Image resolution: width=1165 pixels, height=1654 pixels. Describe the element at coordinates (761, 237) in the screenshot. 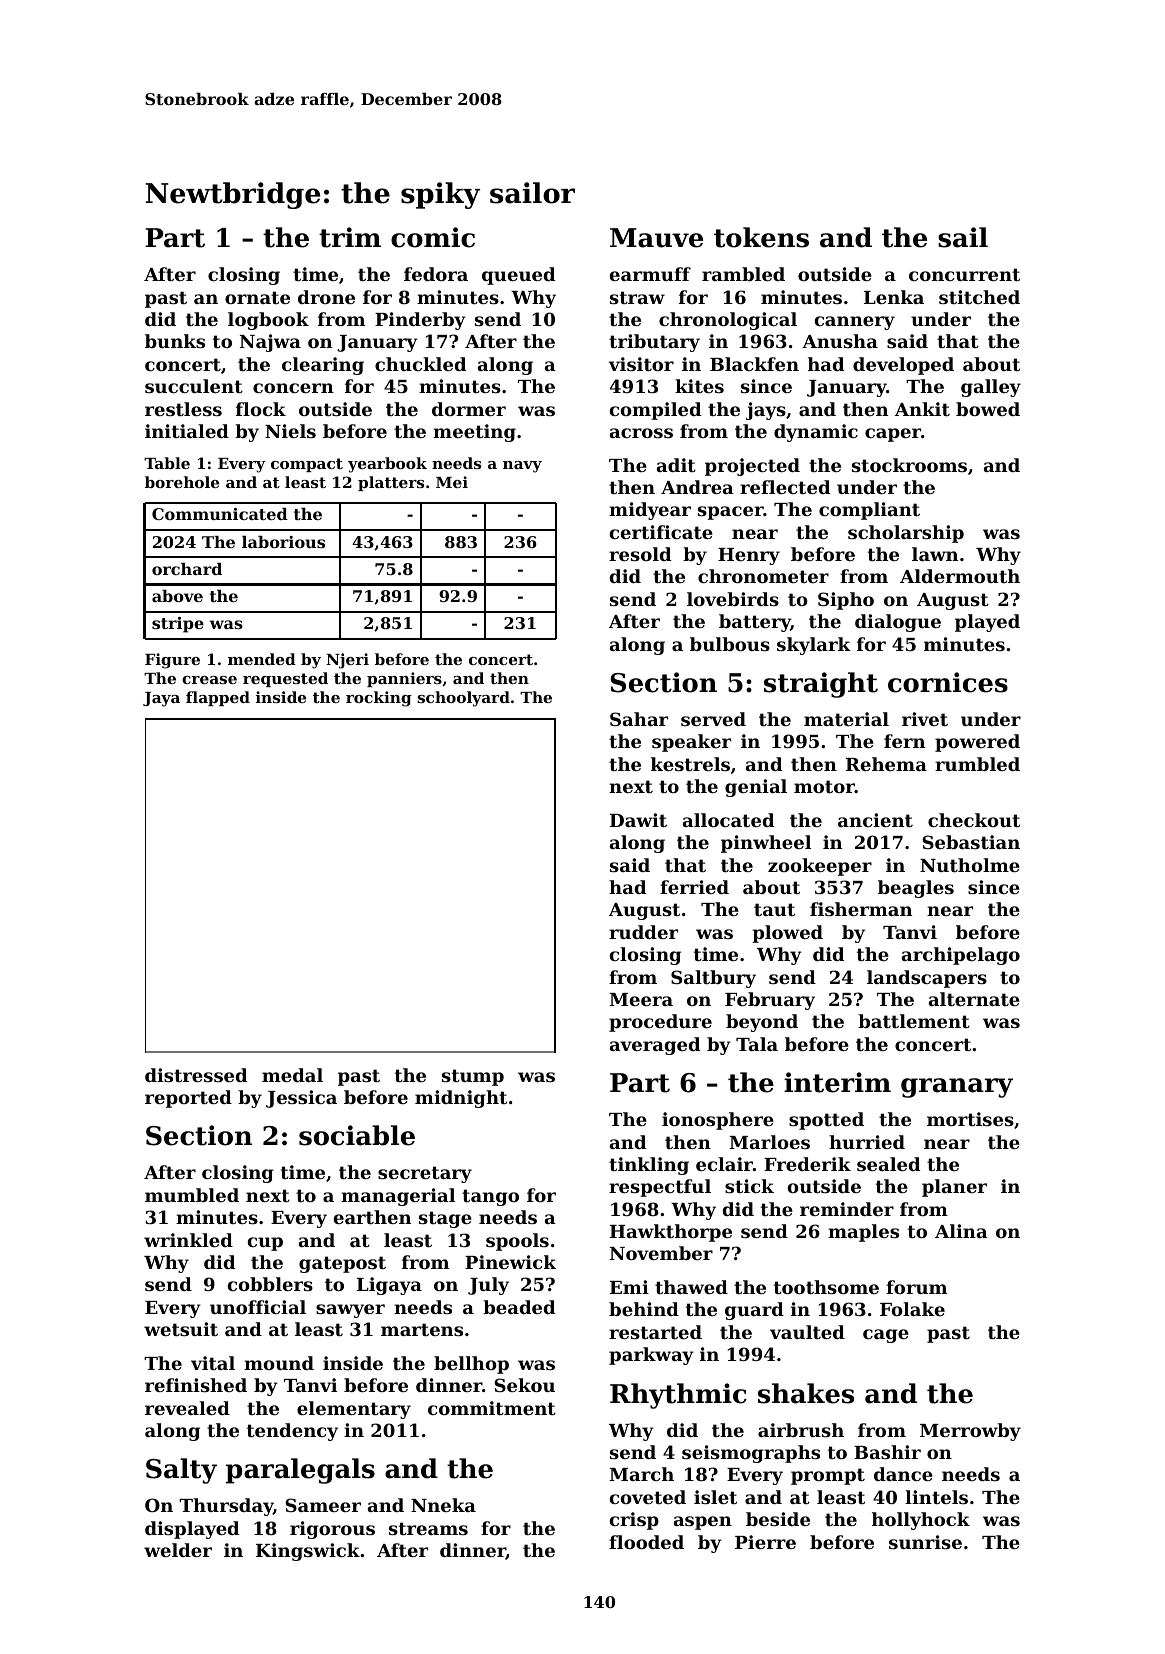

I see `tokens` at that location.
